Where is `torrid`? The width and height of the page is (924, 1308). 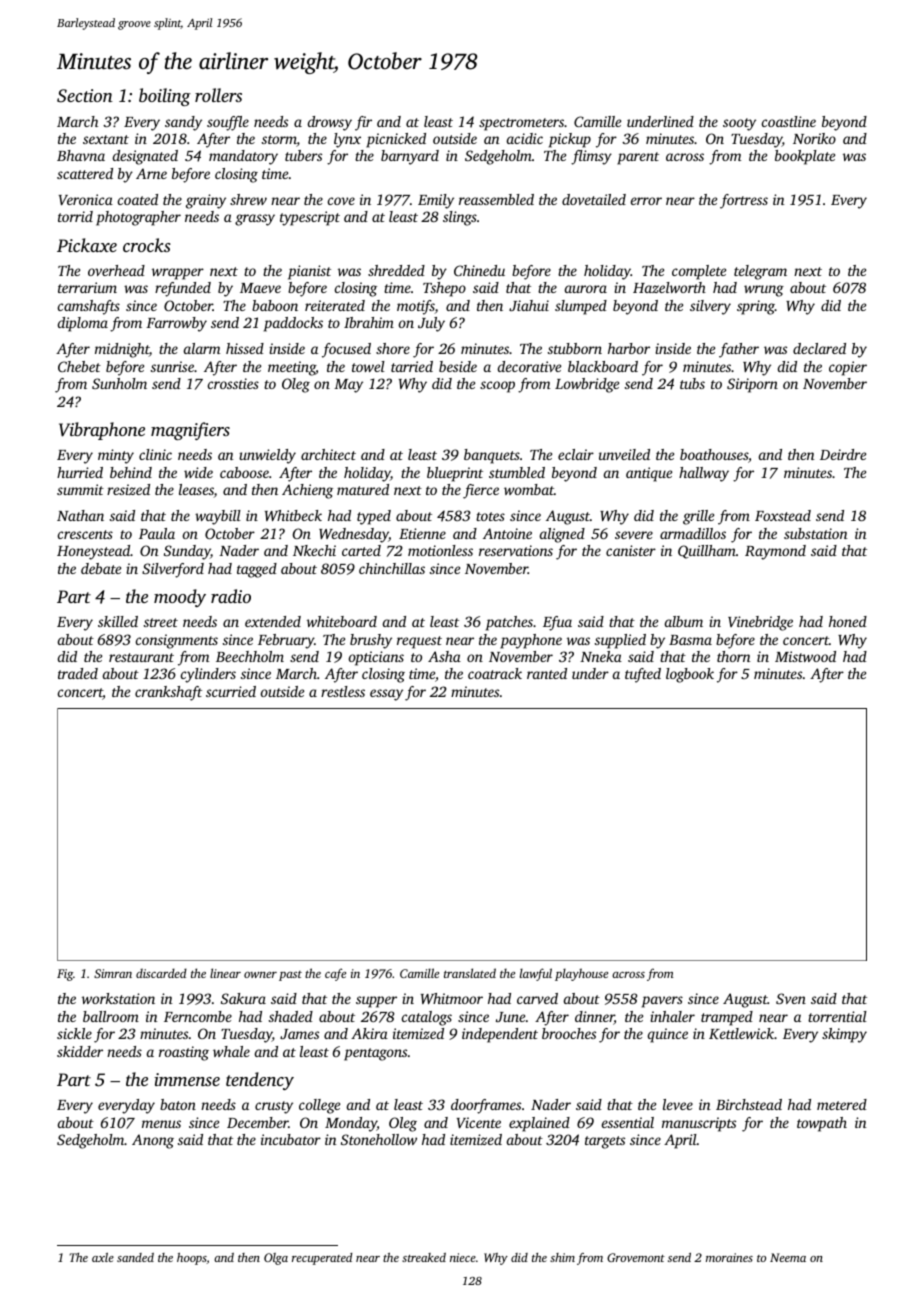 torrid is located at coordinates (75, 216).
